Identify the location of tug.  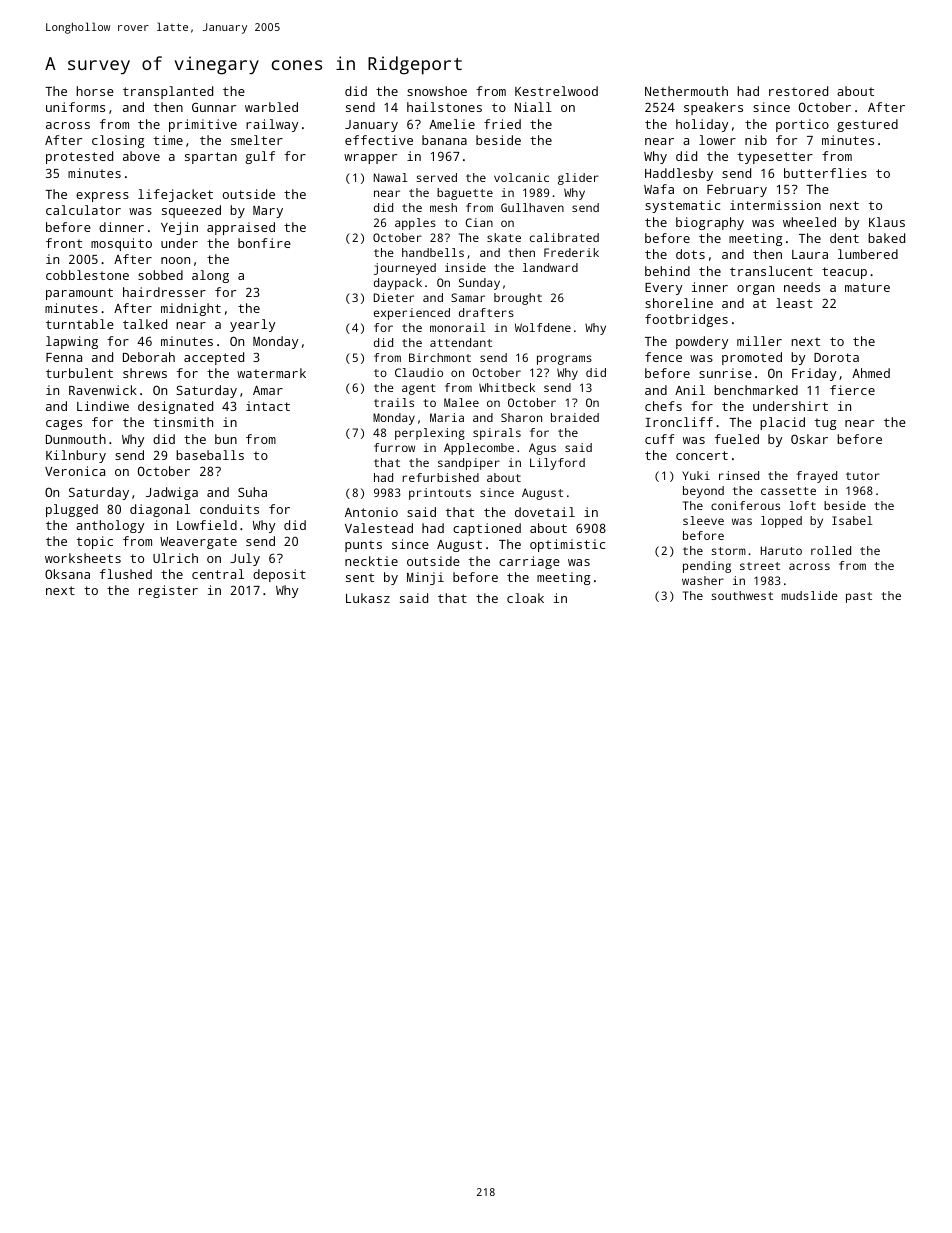
(825, 424).
